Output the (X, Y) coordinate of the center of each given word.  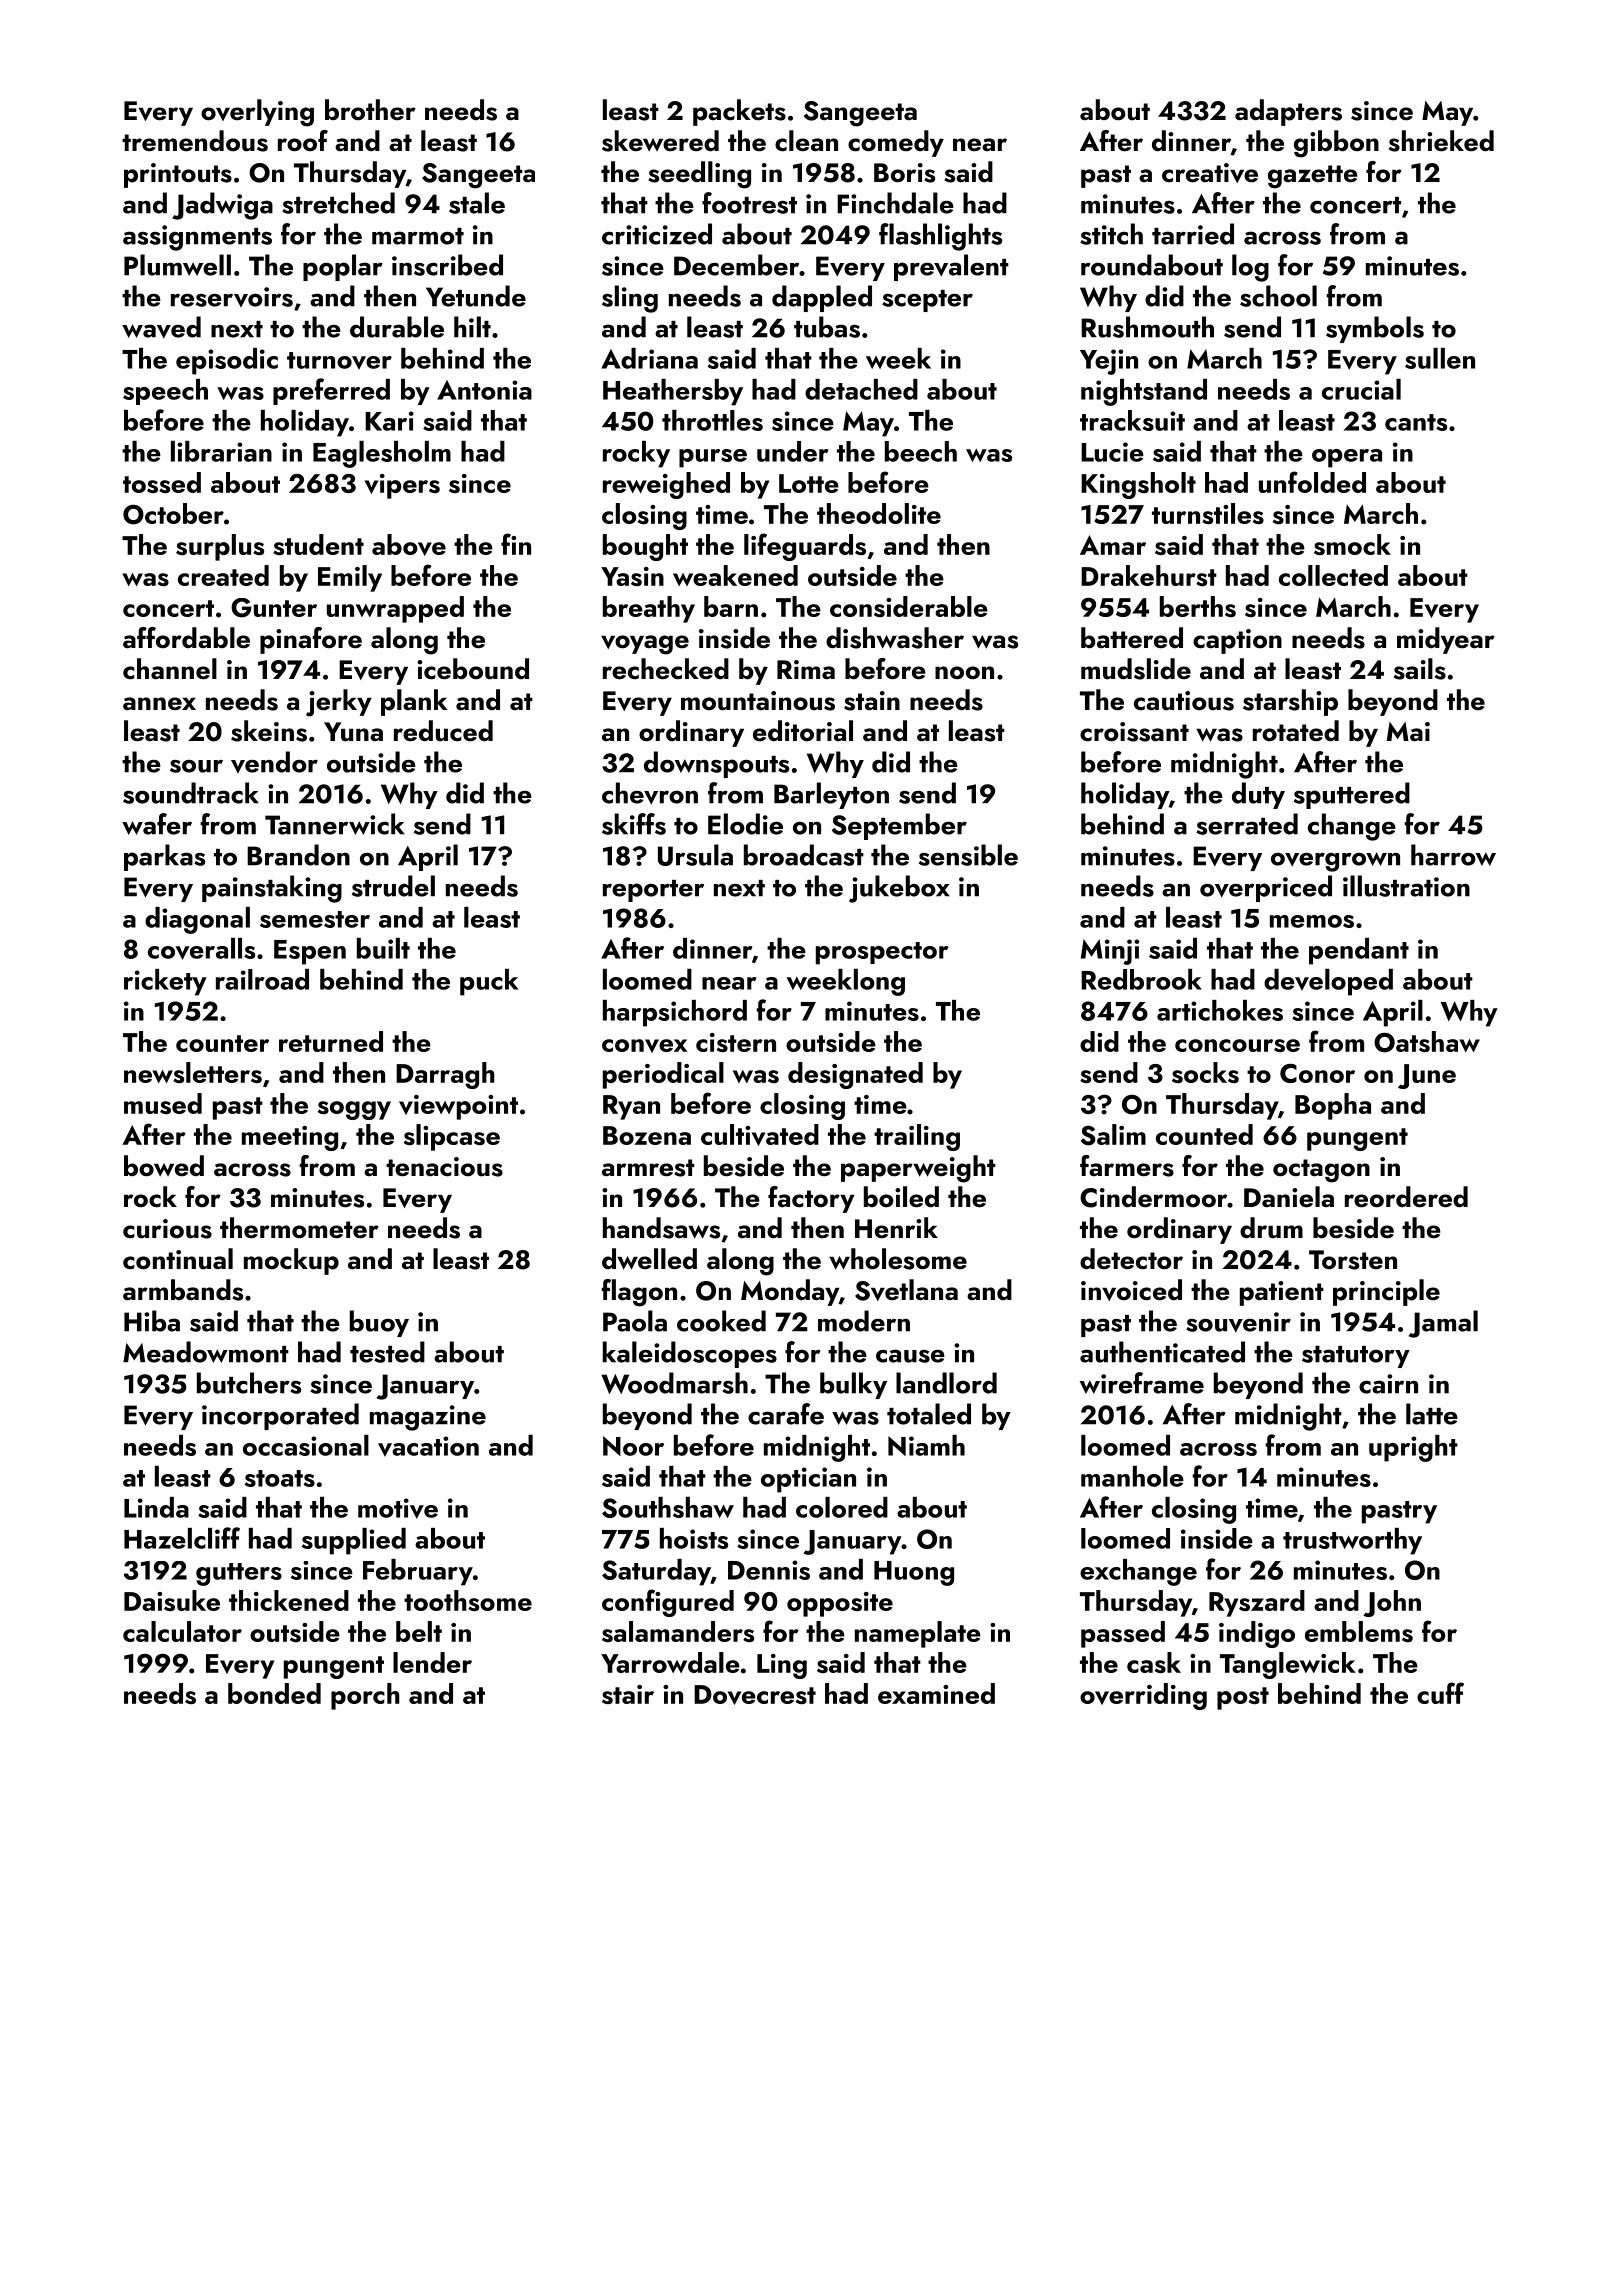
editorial (803, 731)
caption (1237, 641)
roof (303, 141)
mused (163, 1103)
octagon (1321, 1171)
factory (811, 1199)
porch (365, 1696)
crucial (1361, 389)
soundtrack (191, 793)
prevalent (951, 267)
